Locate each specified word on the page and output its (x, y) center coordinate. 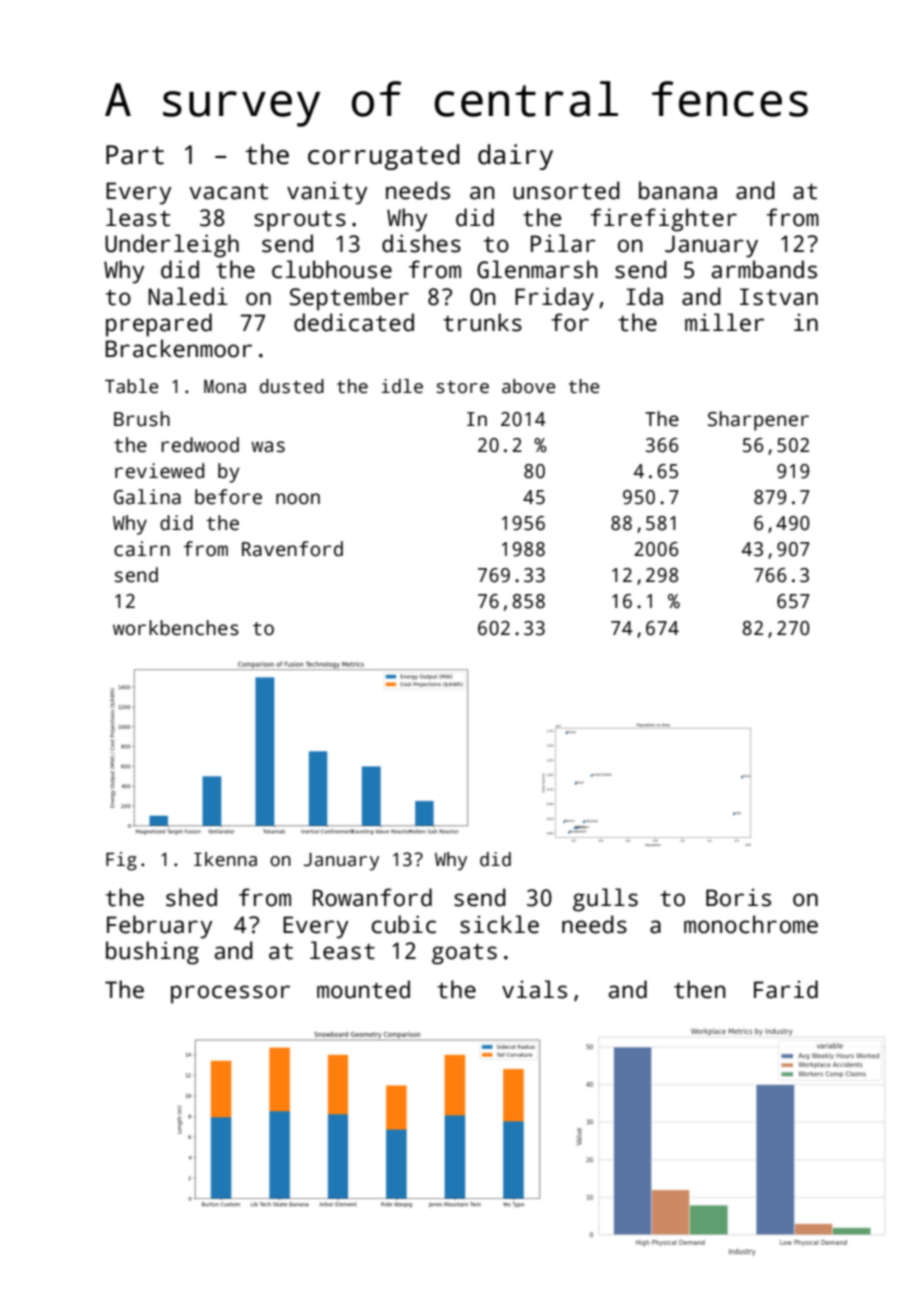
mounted (363, 989)
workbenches (176, 628)
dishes (421, 243)
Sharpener (758, 421)
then (700, 989)
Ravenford (292, 549)
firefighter (663, 220)
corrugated (384, 157)
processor (230, 994)
